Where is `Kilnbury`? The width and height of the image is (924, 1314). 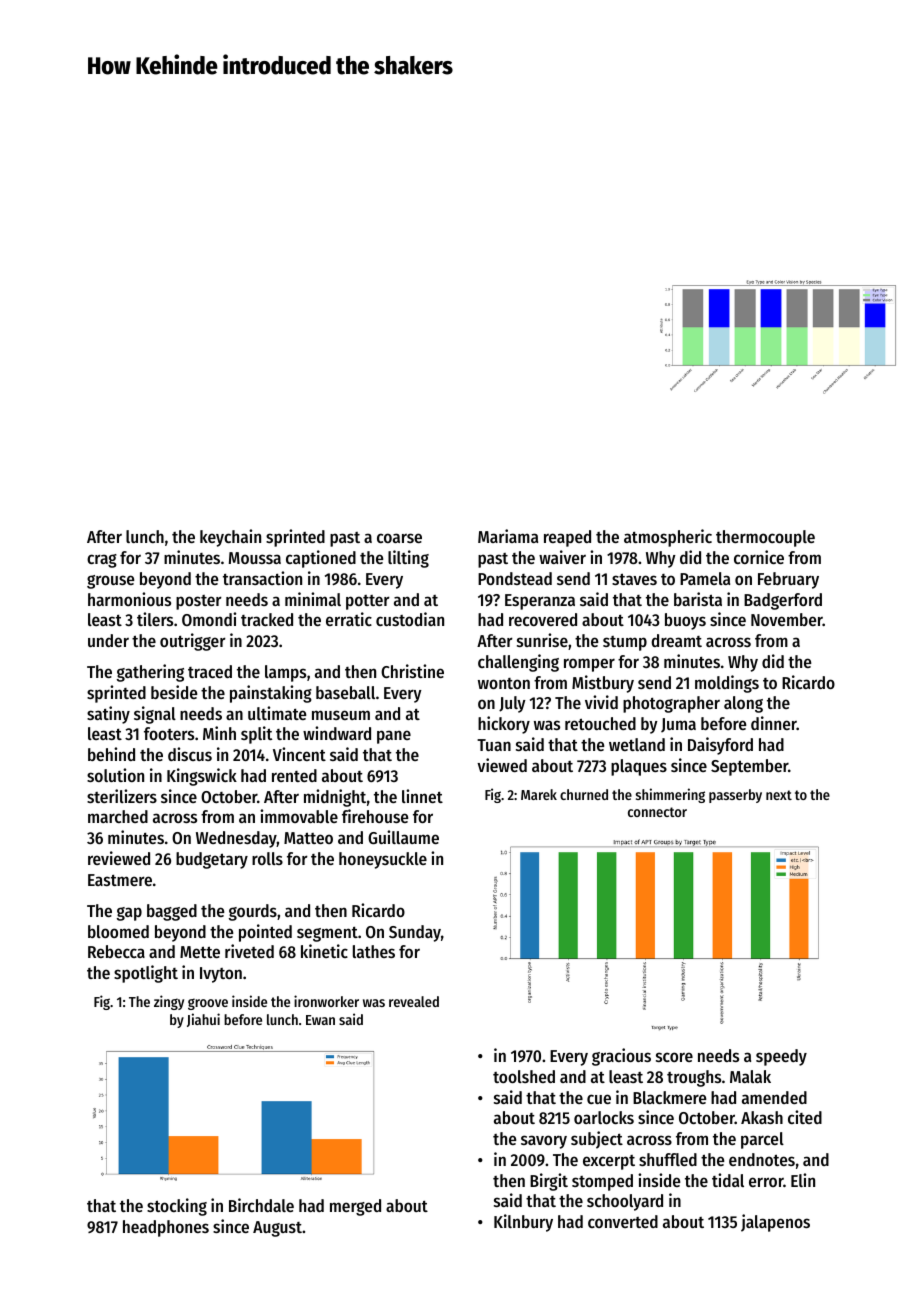 Kilnbury is located at coordinates (523, 1223).
